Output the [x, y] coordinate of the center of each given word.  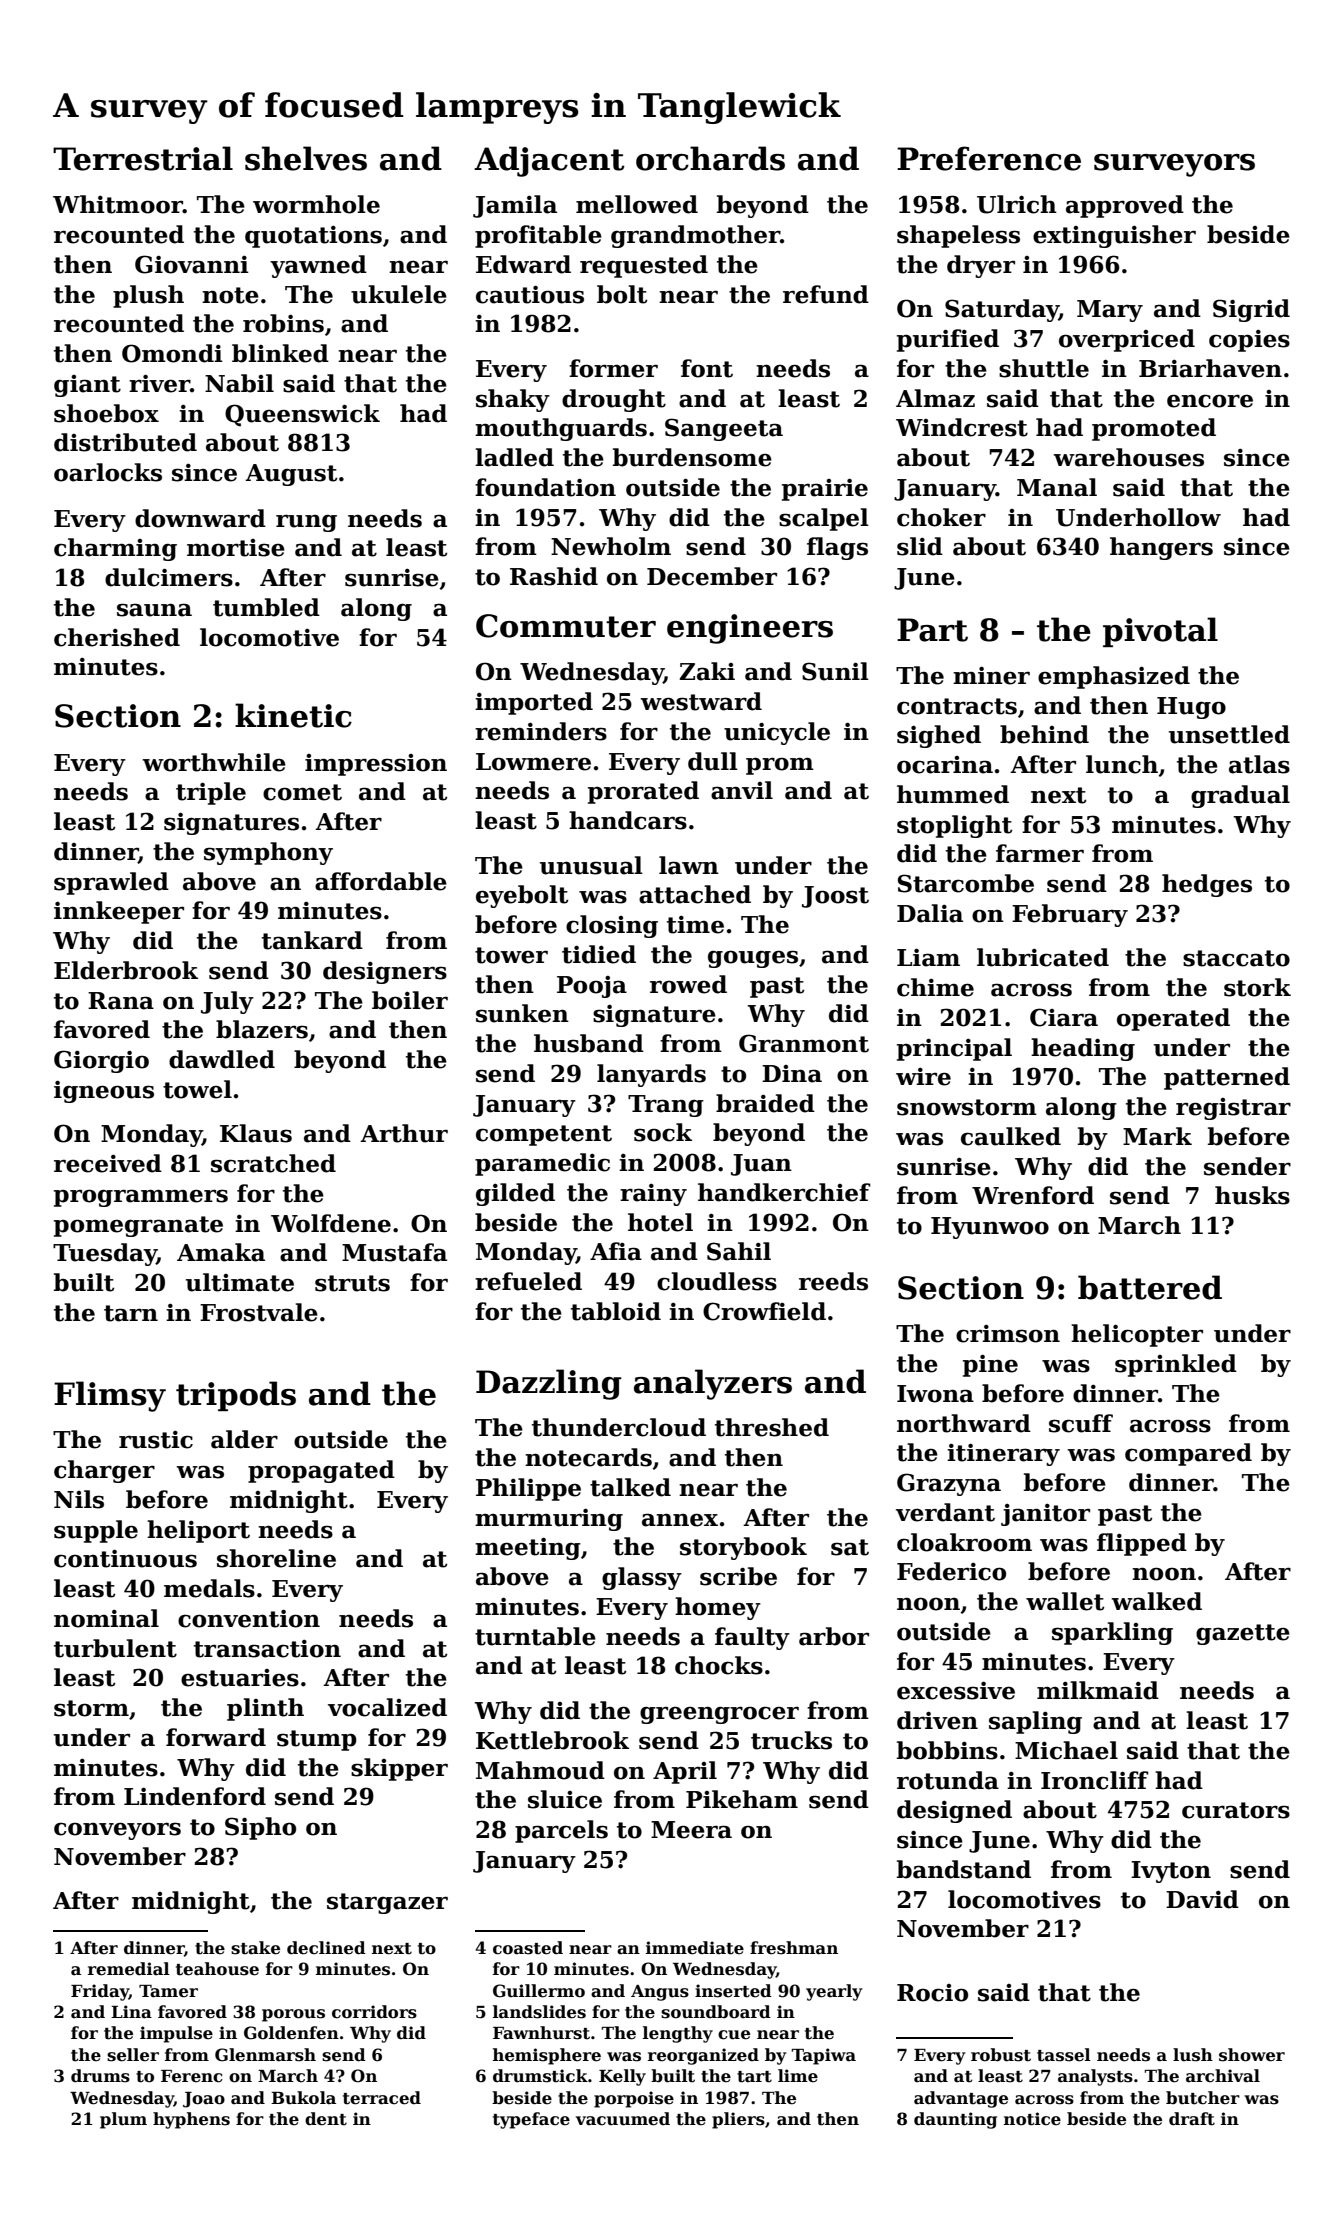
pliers [738, 2120]
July [227, 1002]
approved [1125, 206]
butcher [1203, 2098]
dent [326, 2119]
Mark [1157, 1136]
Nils [79, 1499]
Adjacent [549, 161]
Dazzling [549, 1384]
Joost [835, 897]
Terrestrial [143, 158]
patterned [1227, 1078]
